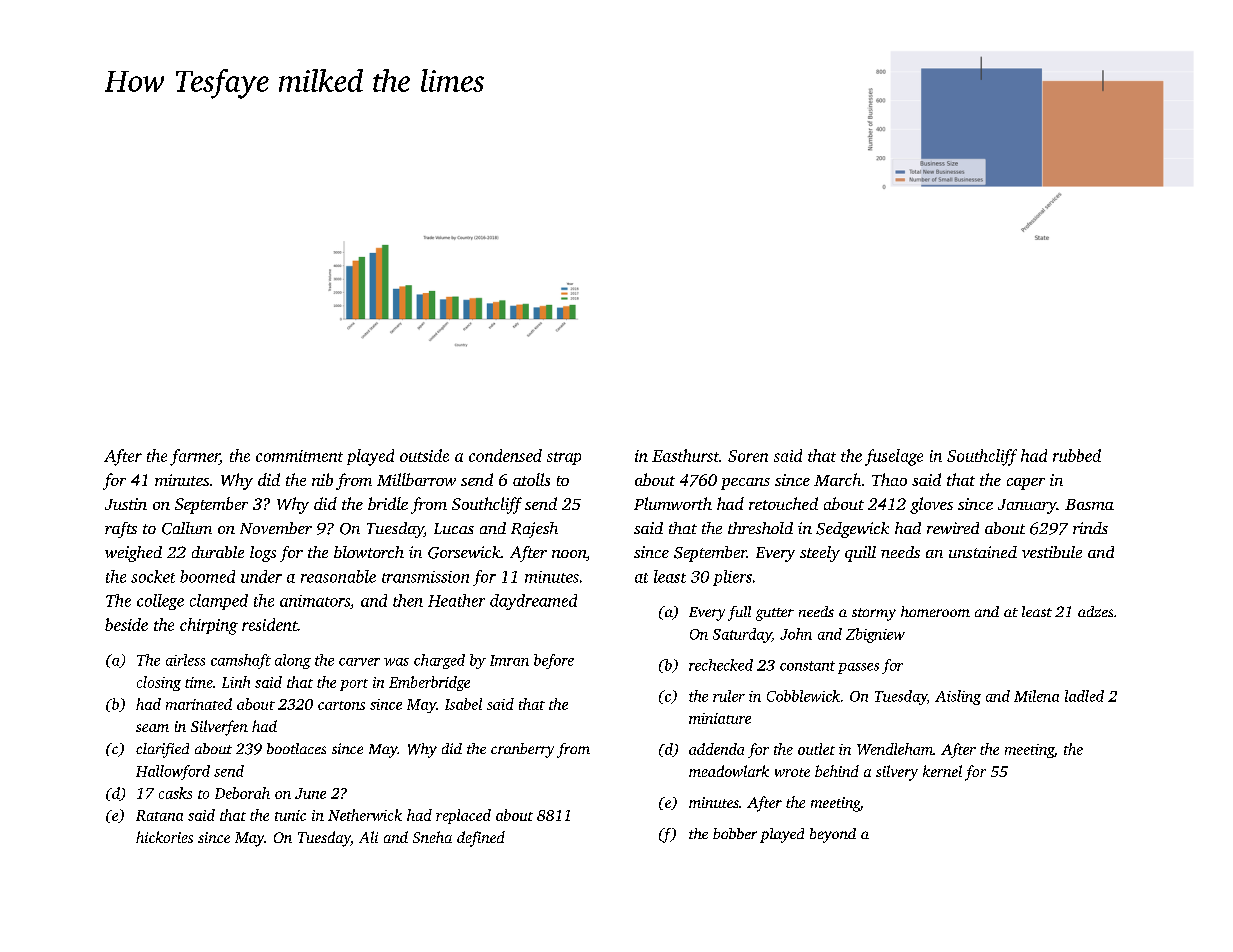 The width and height of the screenshot is (1233, 952). I want to click on Rajesh, so click(534, 530).
